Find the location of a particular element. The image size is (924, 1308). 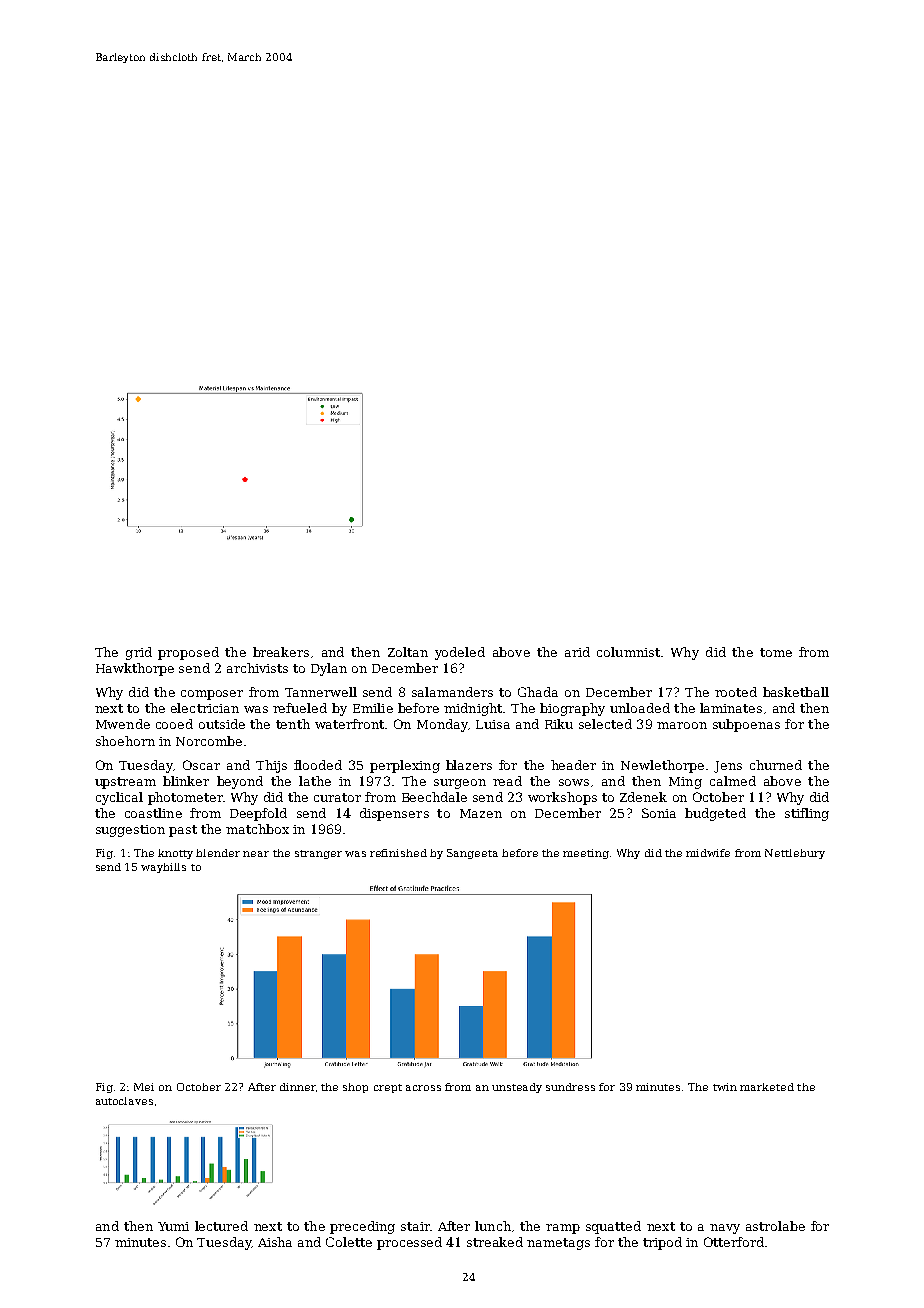

stranger is located at coordinates (318, 854).
